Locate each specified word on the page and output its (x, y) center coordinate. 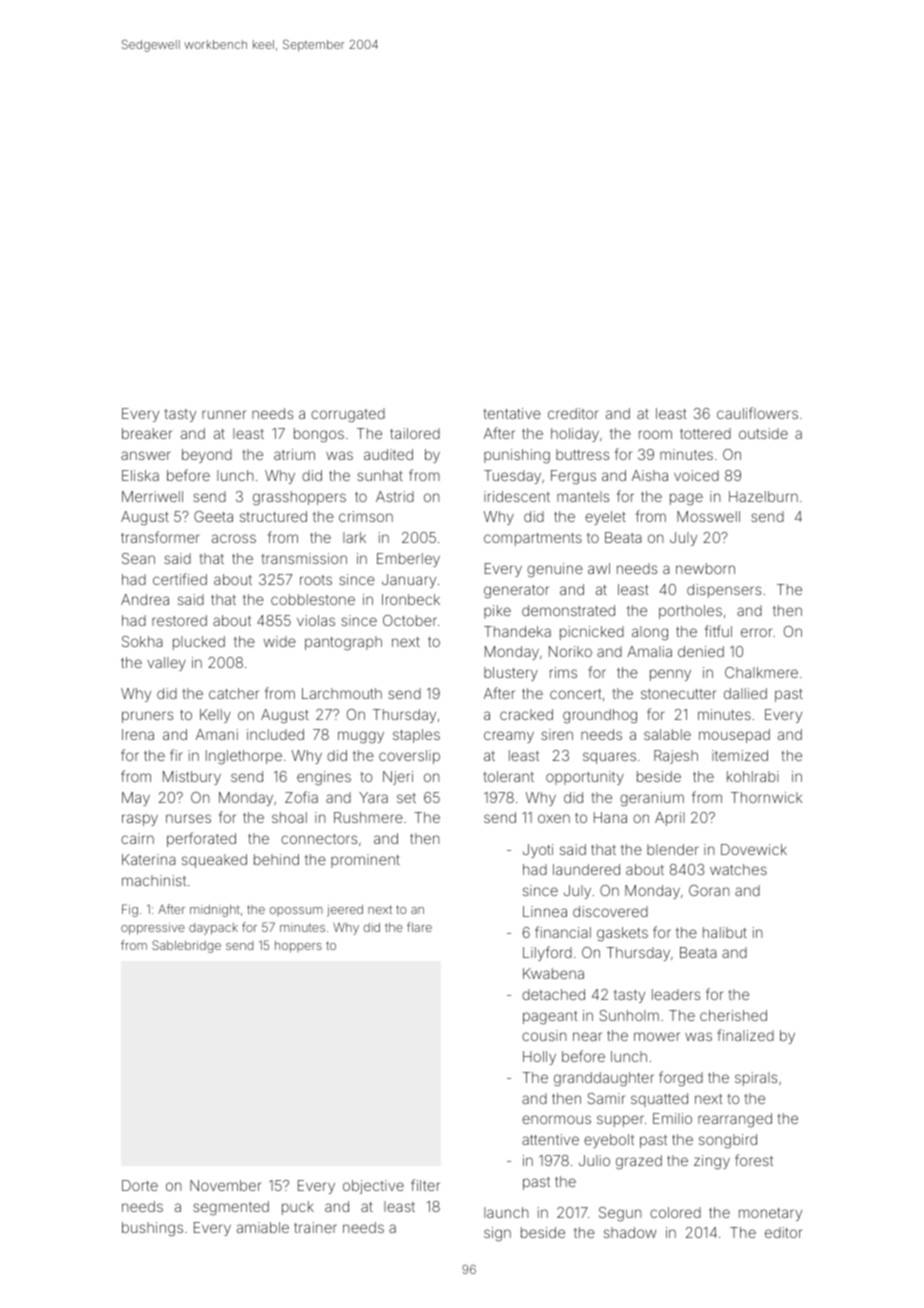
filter (425, 1185)
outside (763, 433)
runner (224, 414)
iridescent (517, 496)
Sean (138, 558)
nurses (188, 818)
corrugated (348, 415)
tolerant (509, 776)
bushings (152, 1229)
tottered (705, 433)
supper (620, 1121)
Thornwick (766, 797)
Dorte (140, 1185)
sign (497, 1234)
